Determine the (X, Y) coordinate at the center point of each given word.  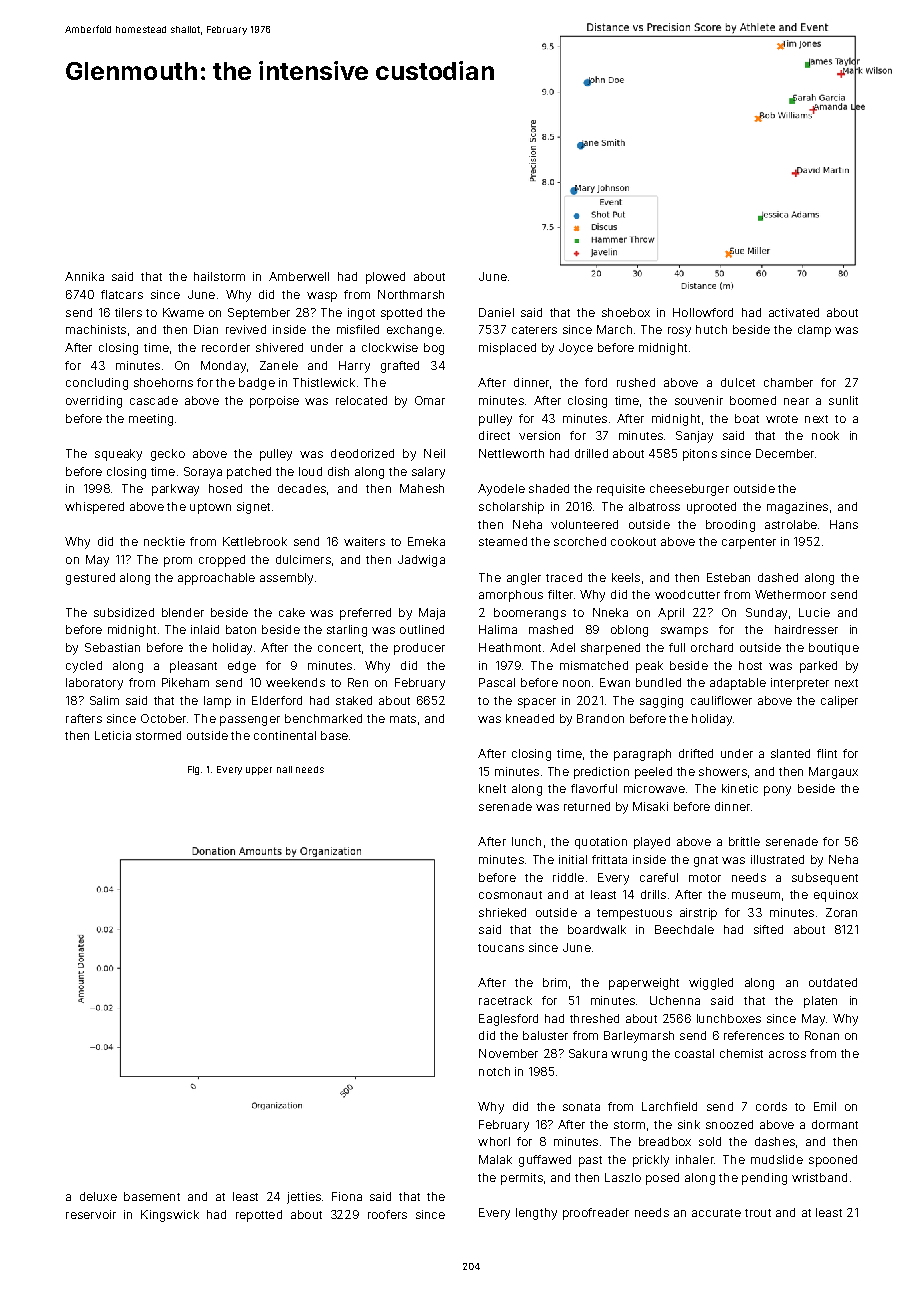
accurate (716, 1213)
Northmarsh (411, 294)
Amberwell (299, 276)
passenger (250, 721)
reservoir (91, 1214)
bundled (658, 682)
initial (573, 859)
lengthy (536, 1214)
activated (794, 312)
